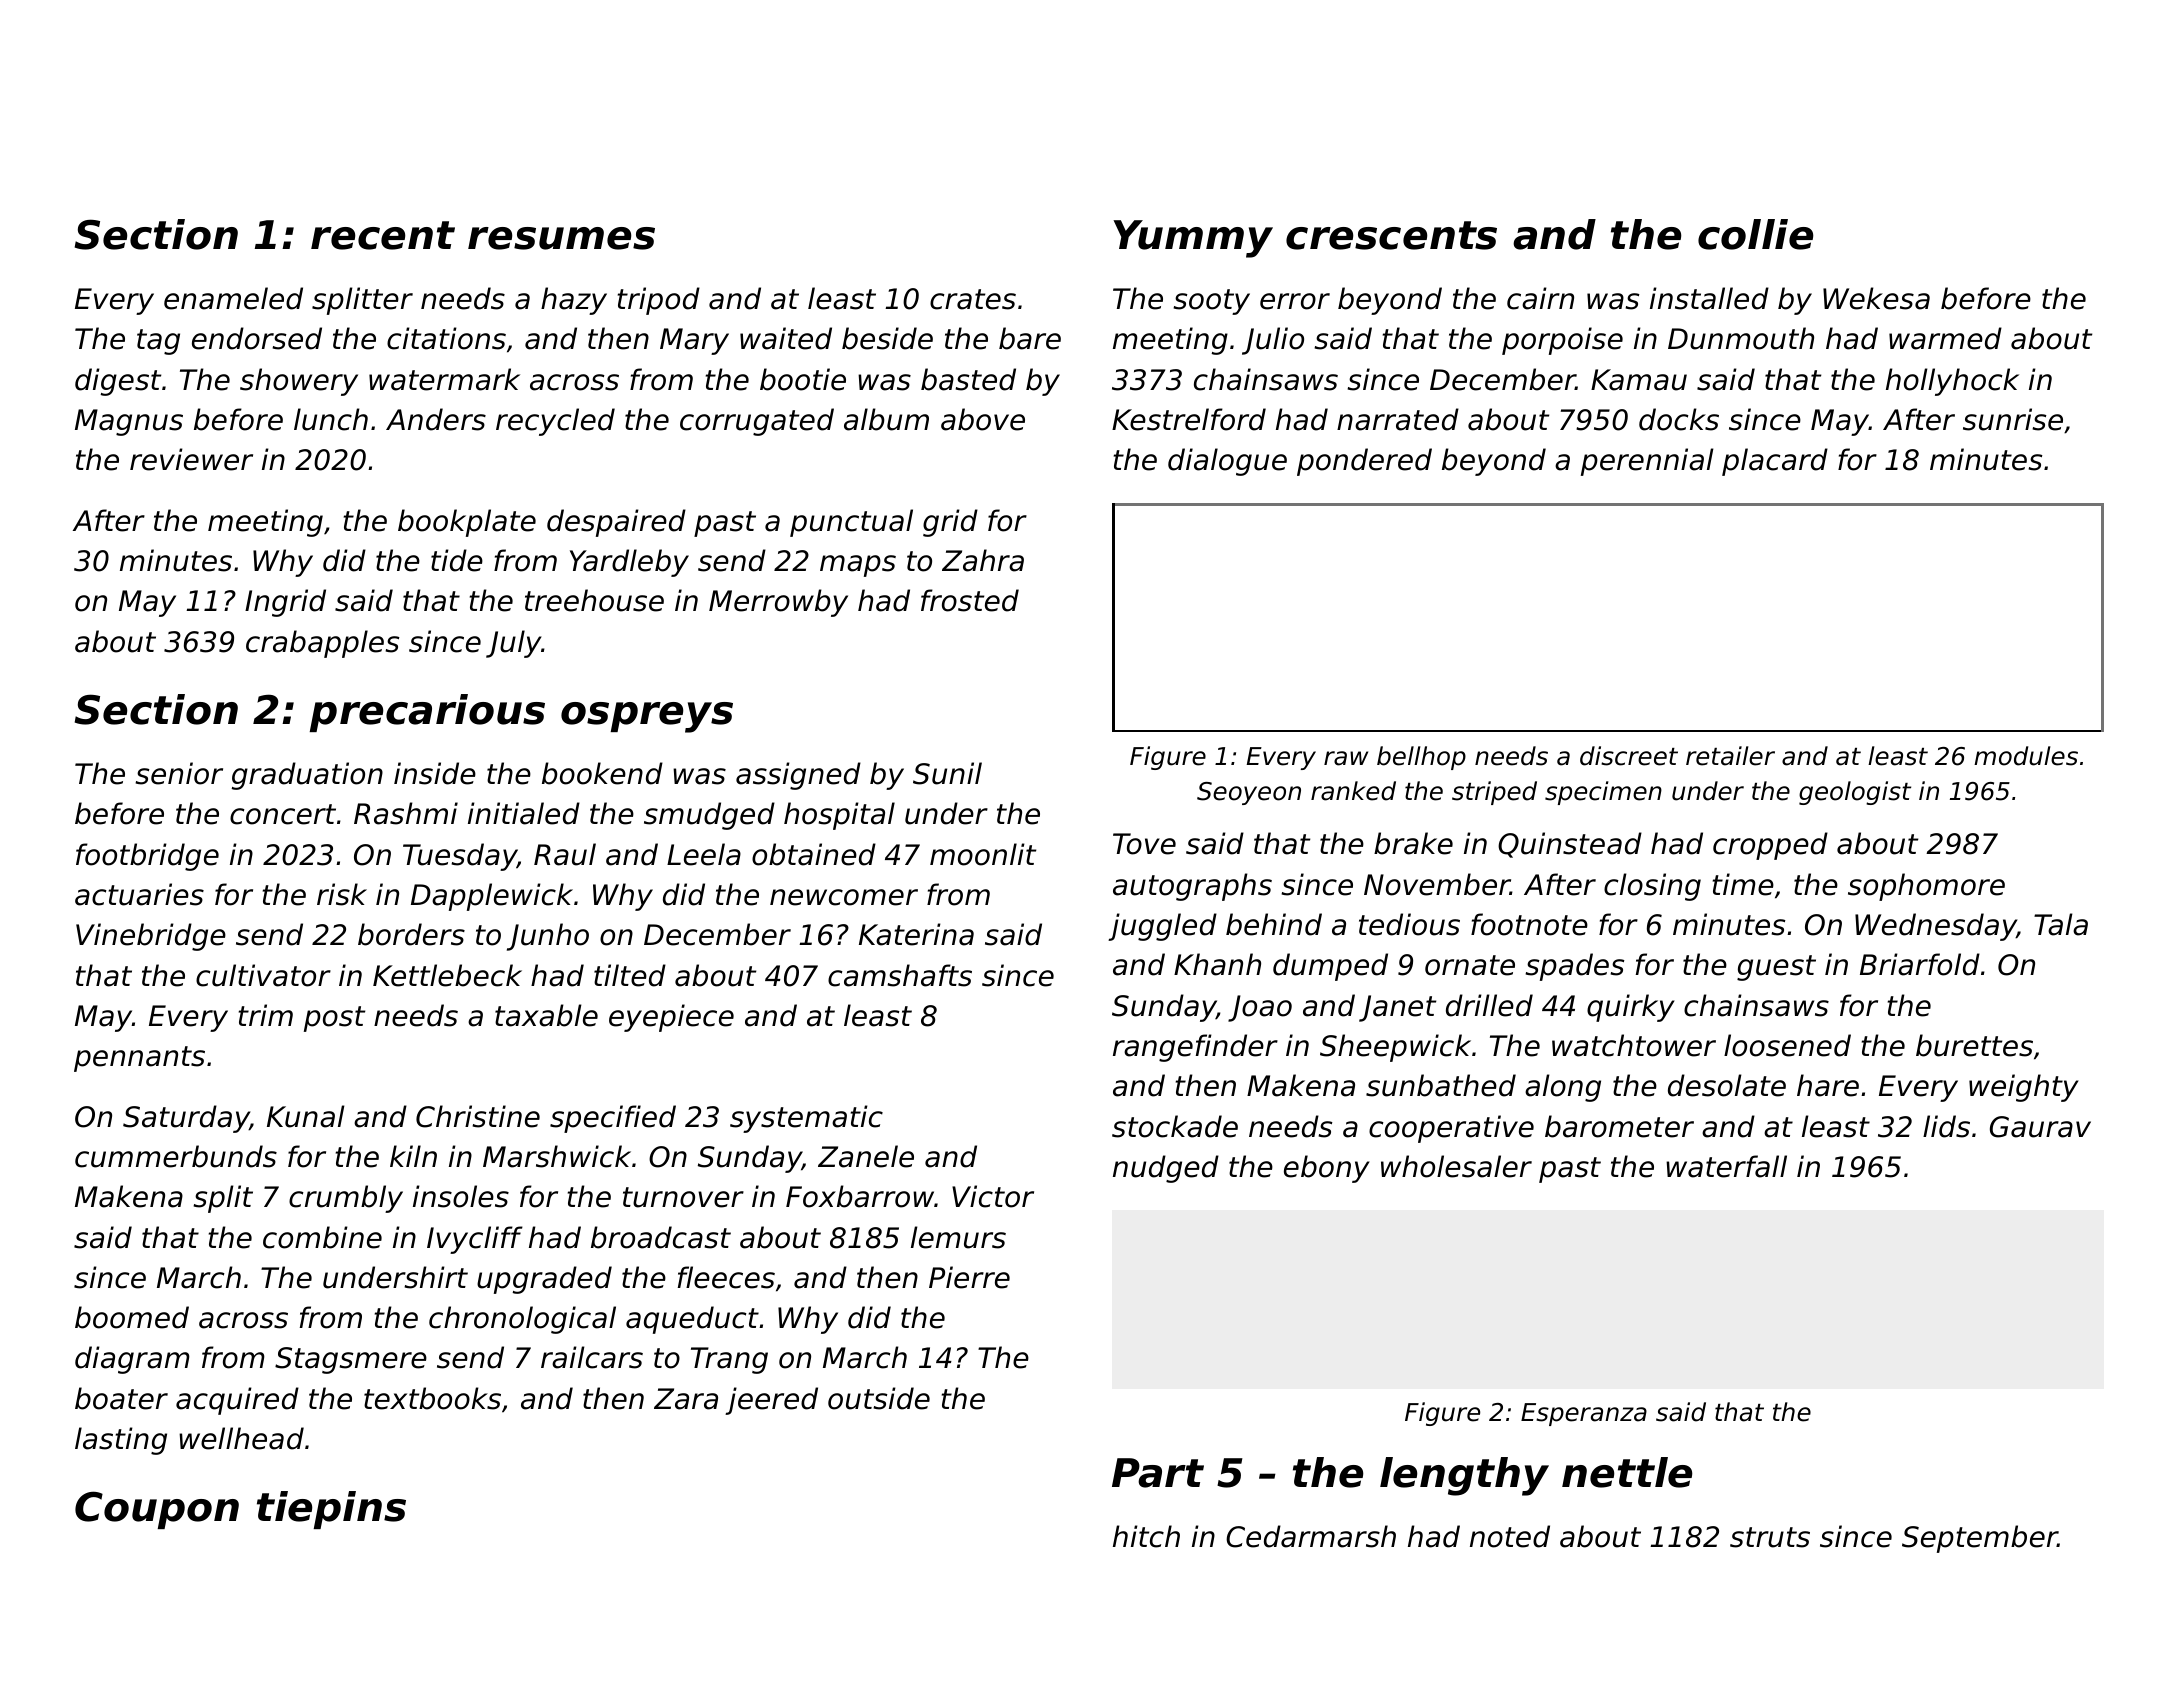 The image size is (2178, 1683). What do you see at coordinates (444, 379) in the screenshot?
I see `watermark` at bounding box center [444, 379].
